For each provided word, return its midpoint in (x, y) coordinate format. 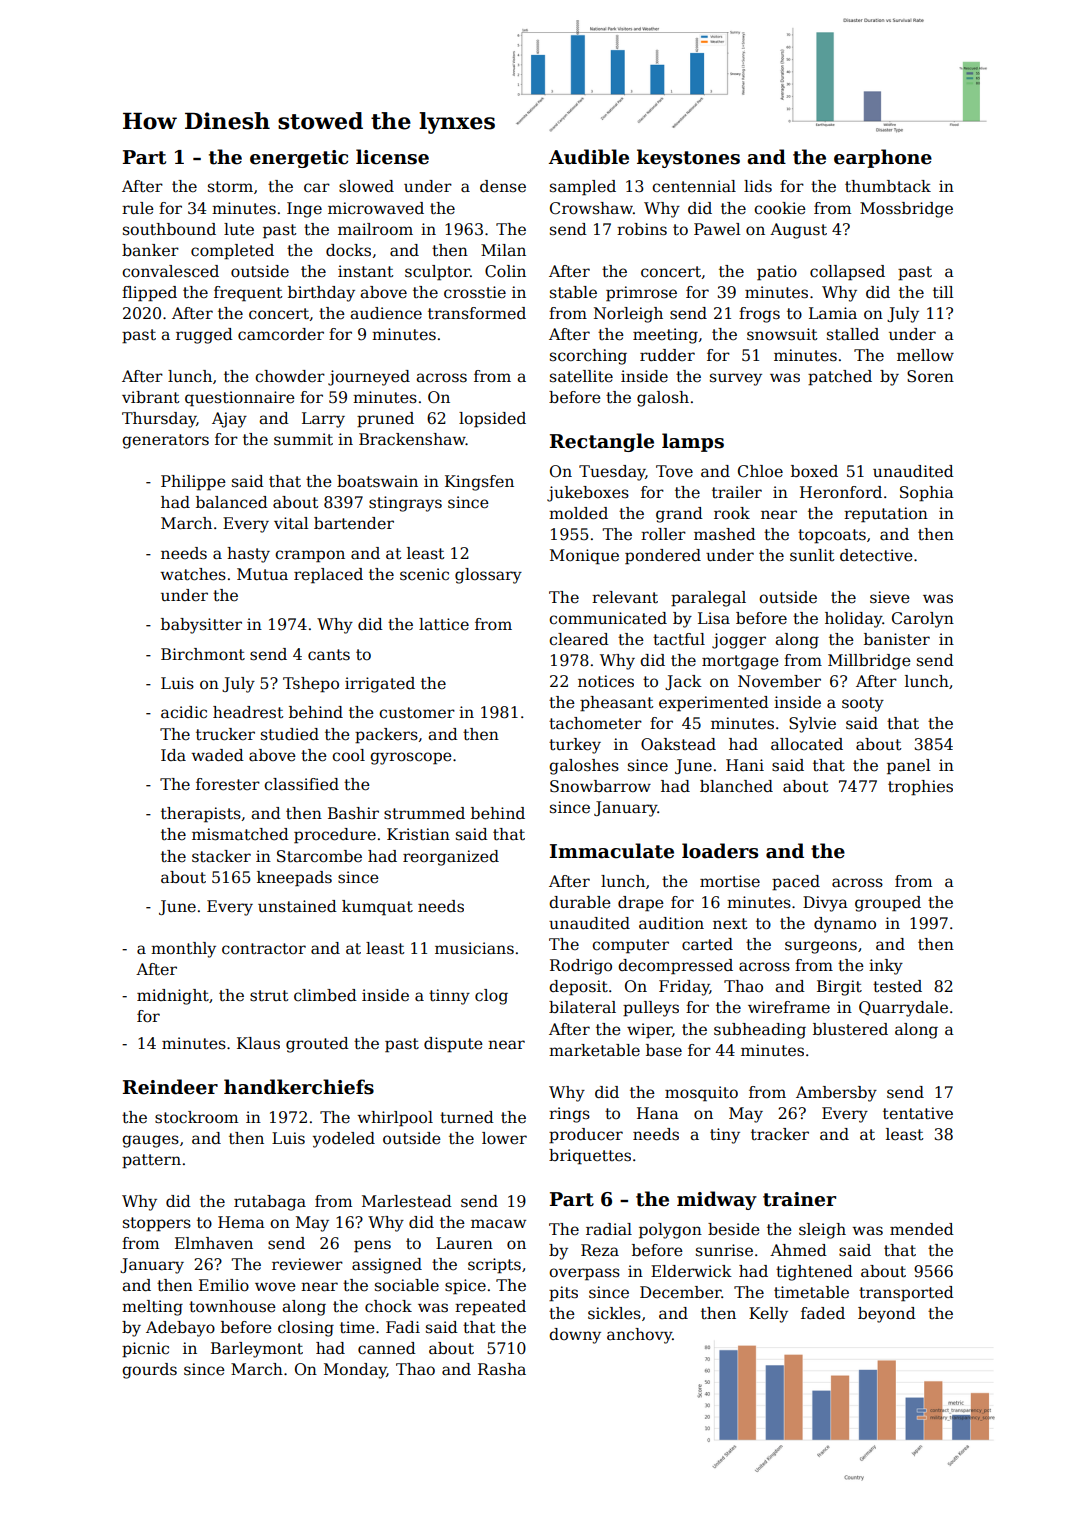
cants (329, 655)
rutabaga (270, 1203)
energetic (299, 159)
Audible (589, 157)
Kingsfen (479, 483)
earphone (883, 158)
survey (736, 379)
